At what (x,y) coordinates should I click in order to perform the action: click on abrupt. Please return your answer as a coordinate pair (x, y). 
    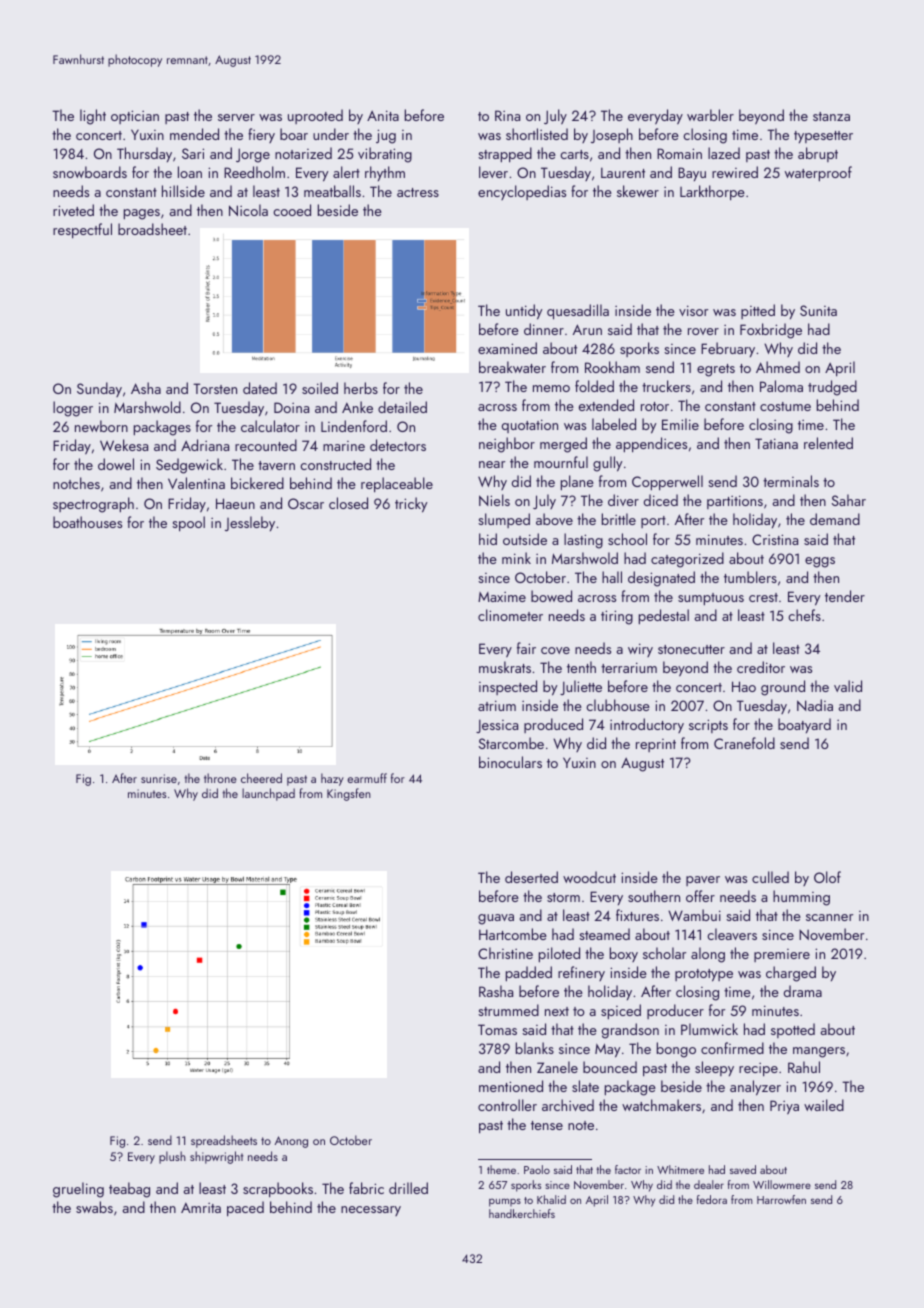
    Looking at the image, I should click on (818, 154).
